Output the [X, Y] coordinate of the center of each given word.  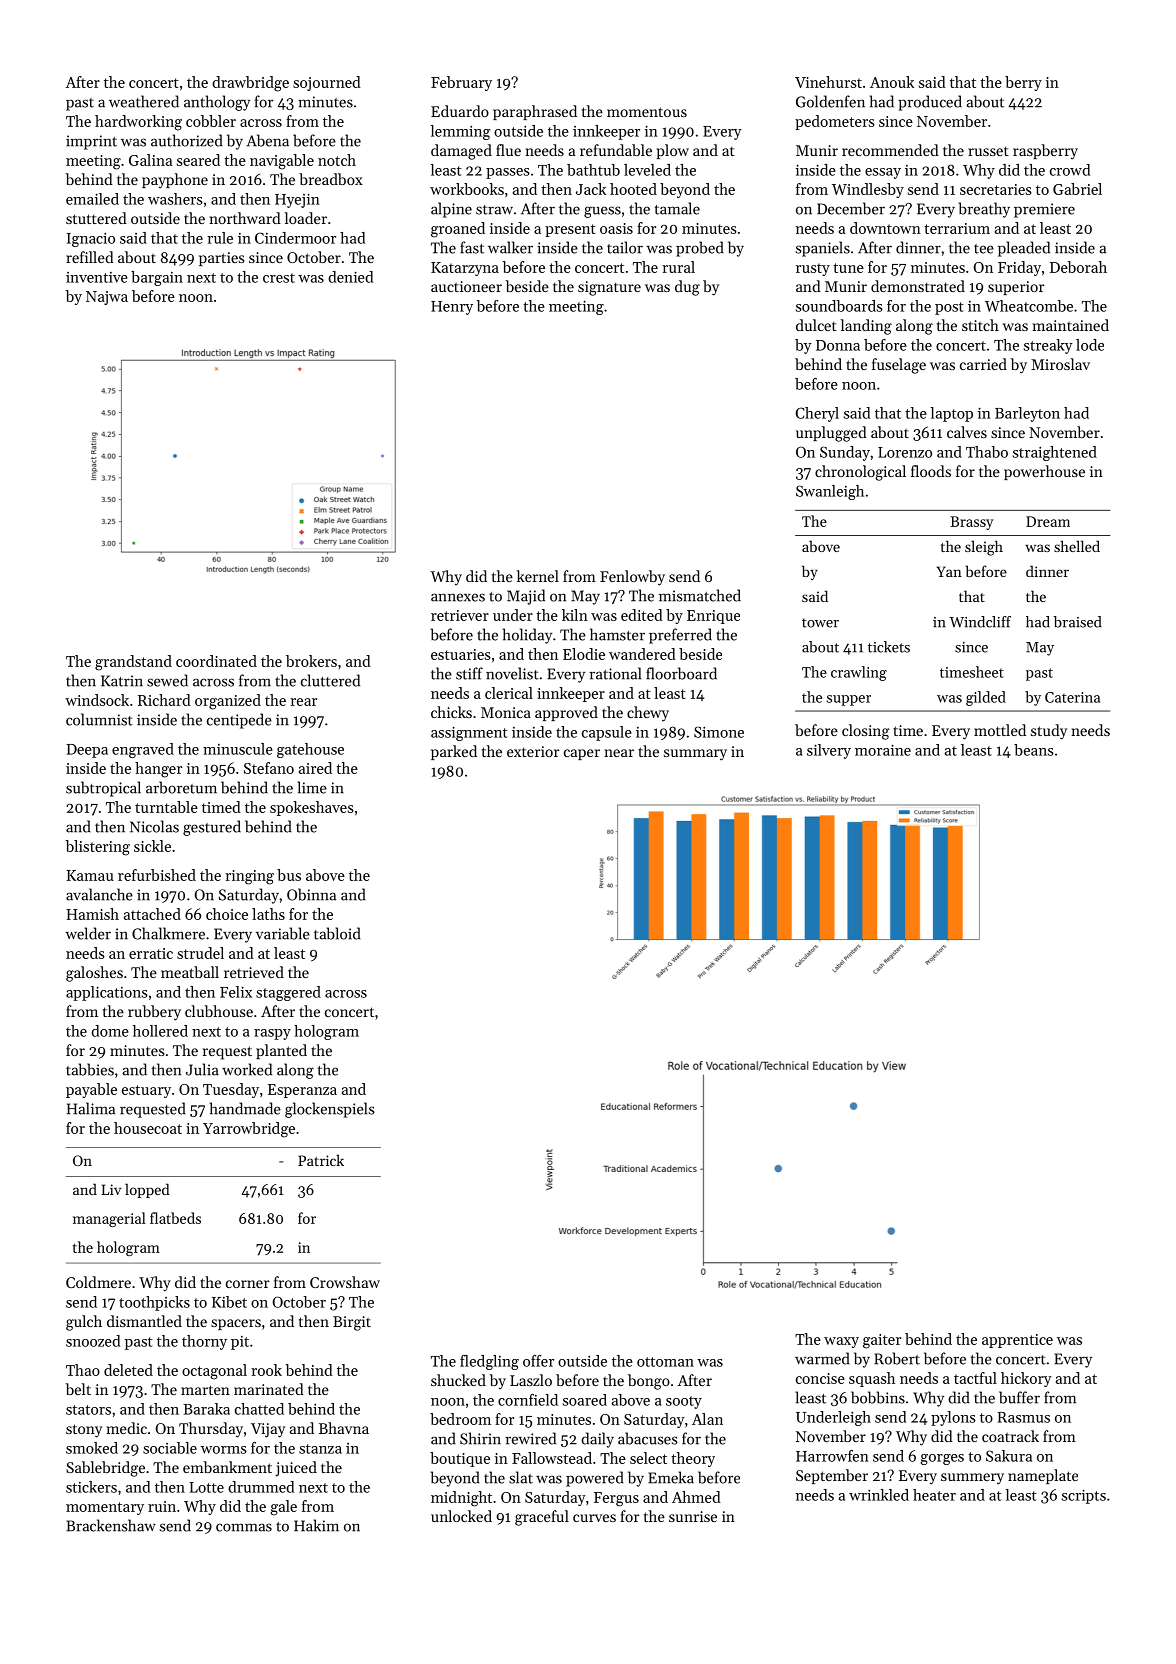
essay [883, 173]
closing [866, 732]
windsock [97, 700]
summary [695, 755]
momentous [647, 112]
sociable [170, 1448]
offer [538, 1361]
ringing [249, 877]
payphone [175, 180]
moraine [883, 750]
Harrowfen [832, 1456]
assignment [469, 733]
